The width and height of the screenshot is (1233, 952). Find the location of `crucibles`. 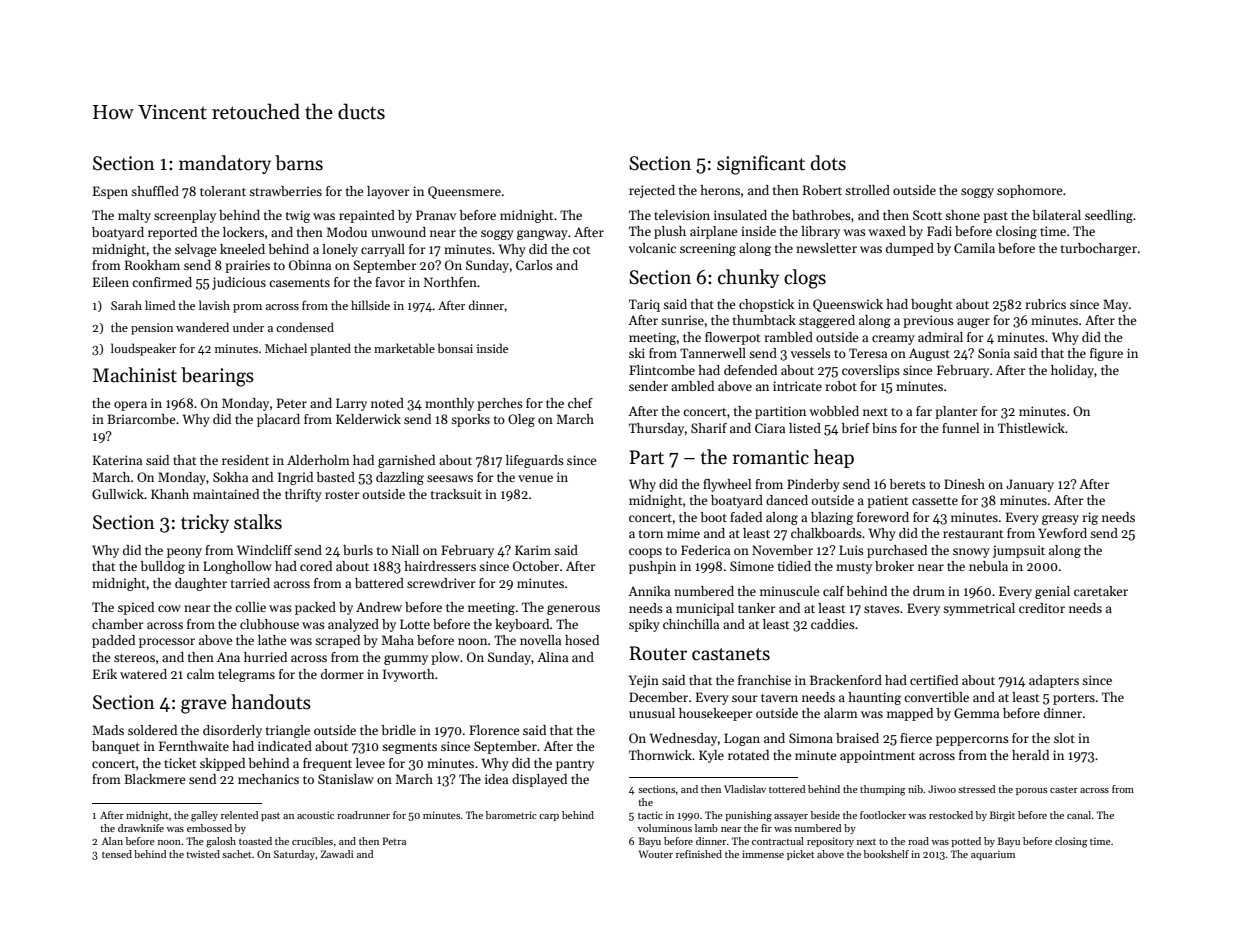

crucibles is located at coordinates (312, 841).
